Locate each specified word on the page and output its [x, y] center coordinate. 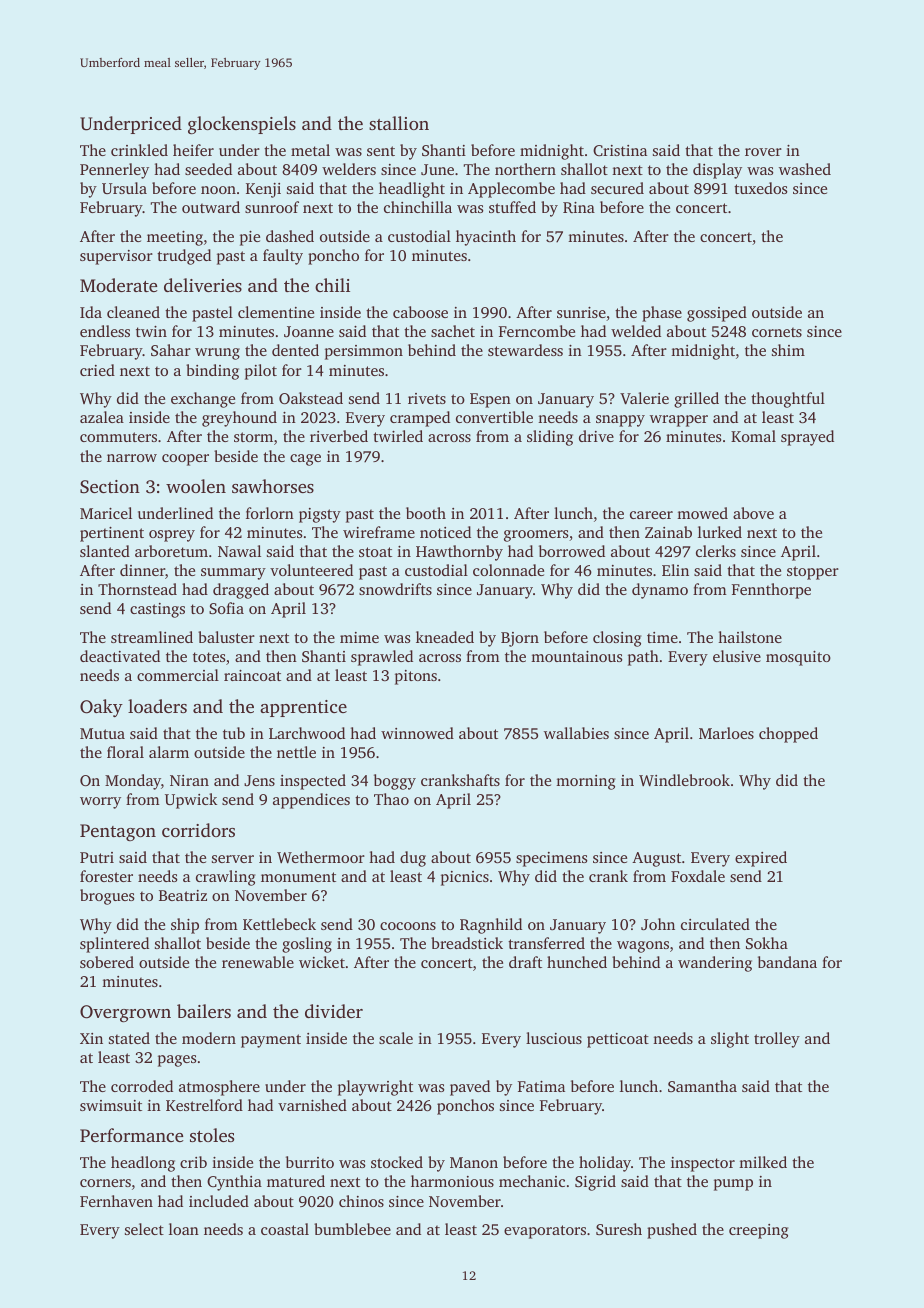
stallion [399, 123]
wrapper [679, 421]
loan [184, 1229]
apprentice [303, 708]
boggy [395, 782]
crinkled [139, 150]
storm [253, 437]
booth [426, 513]
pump [733, 1185]
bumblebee [352, 1229]
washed [805, 169]
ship [185, 926]
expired [761, 859]
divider [334, 1011]
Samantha [702, 1086]
